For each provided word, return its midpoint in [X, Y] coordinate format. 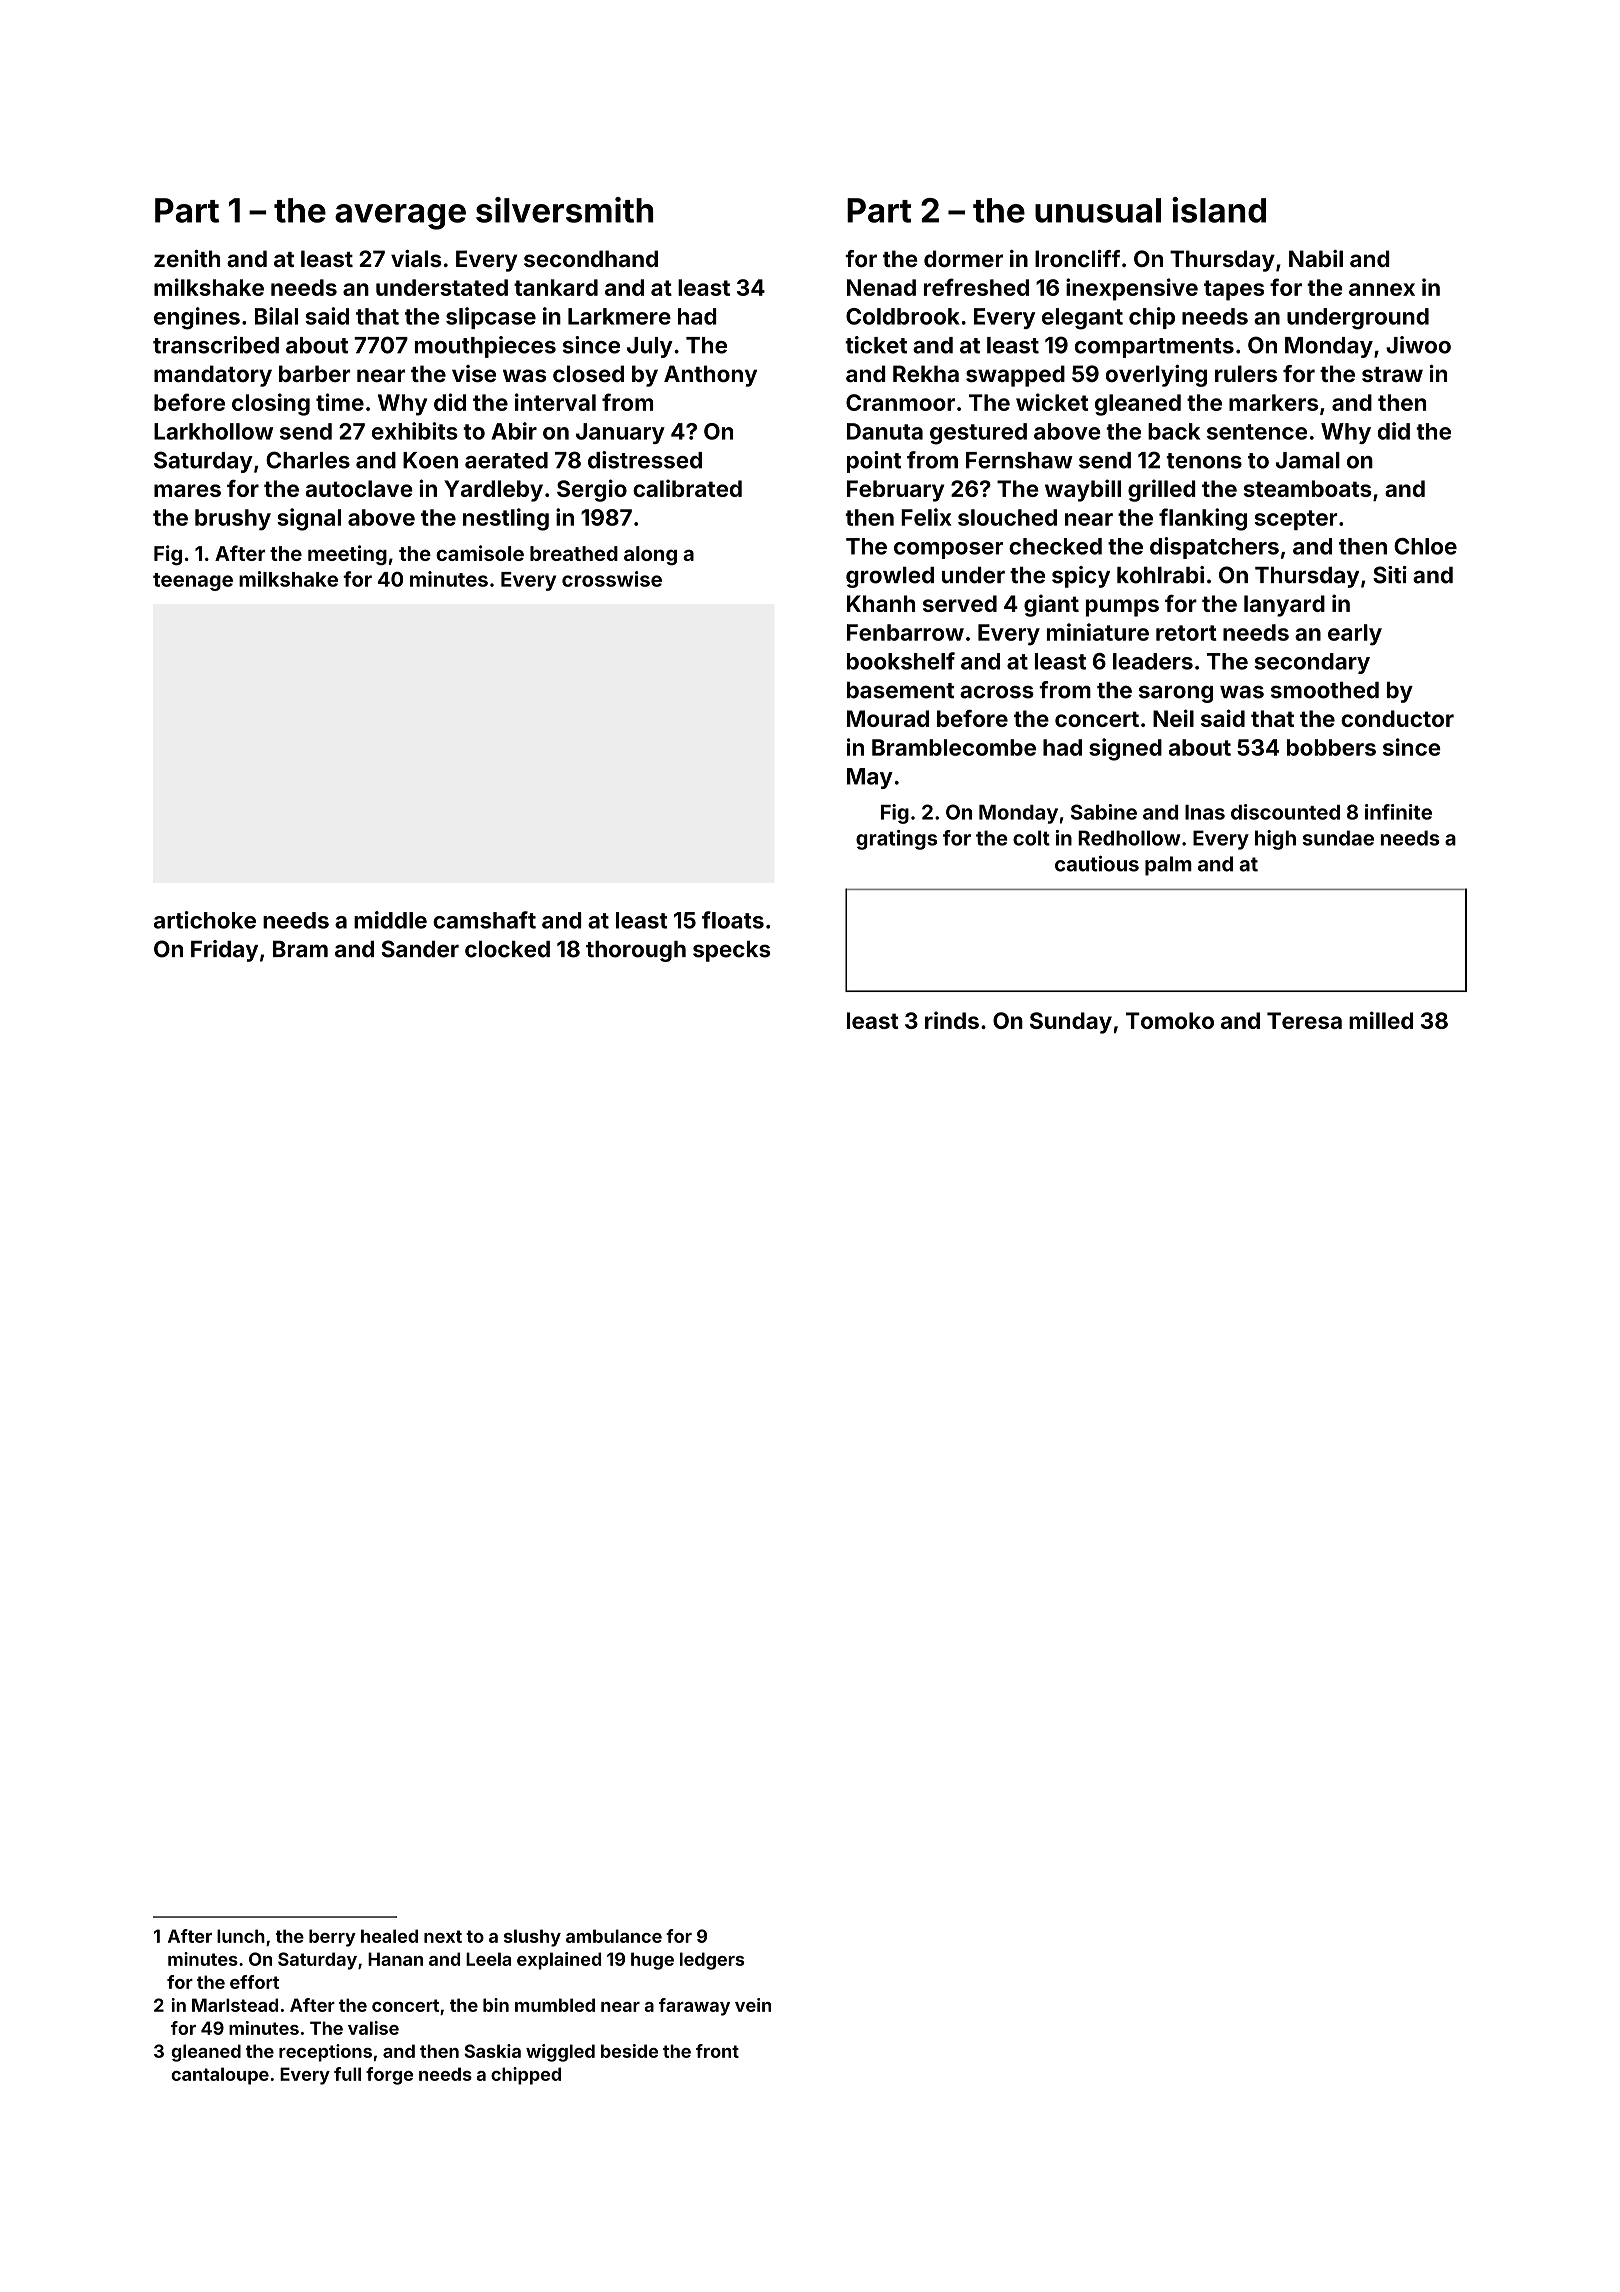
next [443, 1936]
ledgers [712, 1961]
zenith [187, 258]
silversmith [564, 210]
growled [890, 577]
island [1219, 210]
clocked [507, 949]
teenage [193, 582]
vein [753, 2005]
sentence [1257, 432]
